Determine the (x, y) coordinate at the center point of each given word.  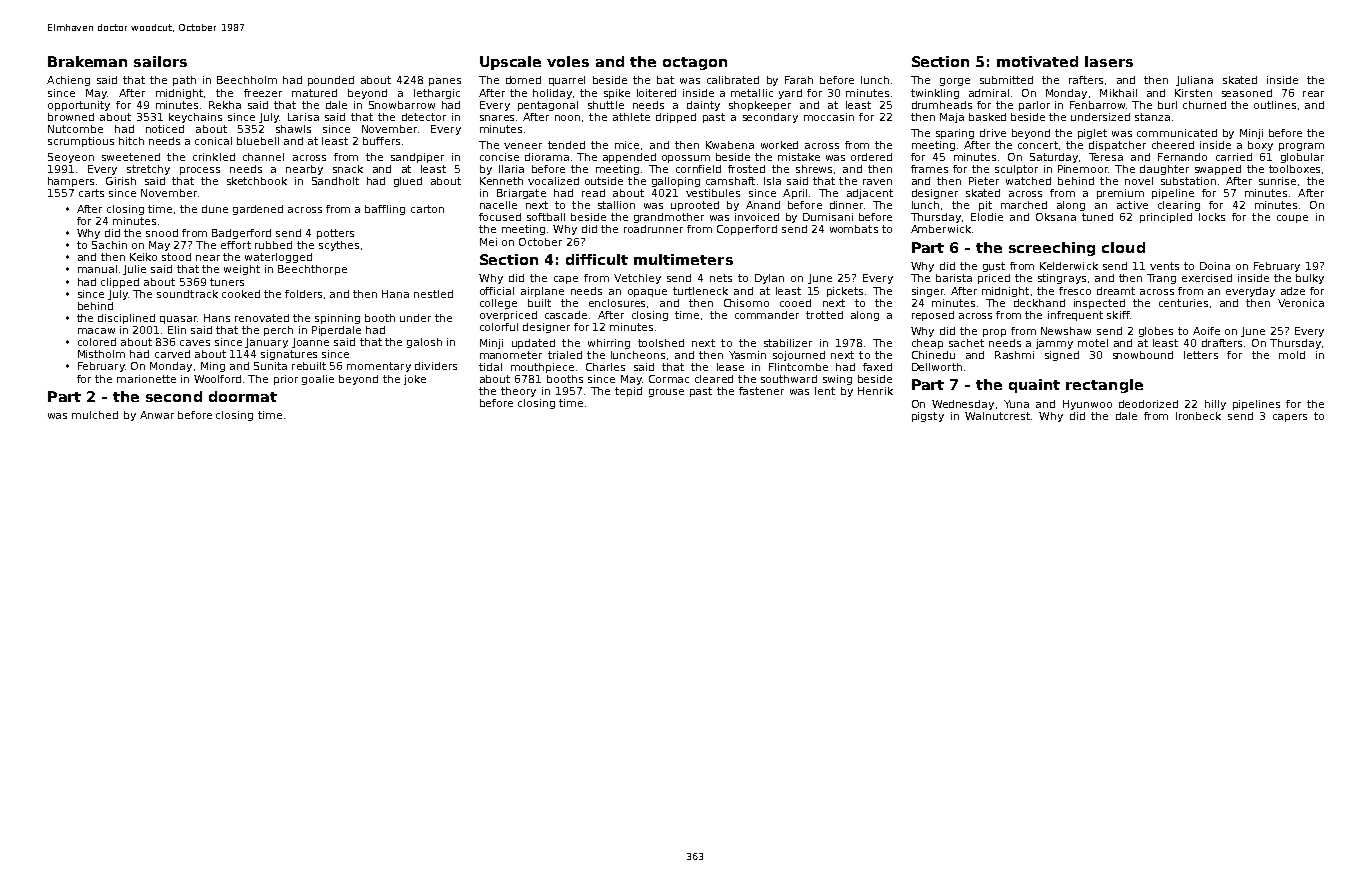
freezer (263, 93)
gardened (258, 210)
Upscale (510, 63)
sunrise (1277, 181)
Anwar (157, 415)
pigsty (928, 417)
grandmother (669, 218)
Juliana (1194, 81)
